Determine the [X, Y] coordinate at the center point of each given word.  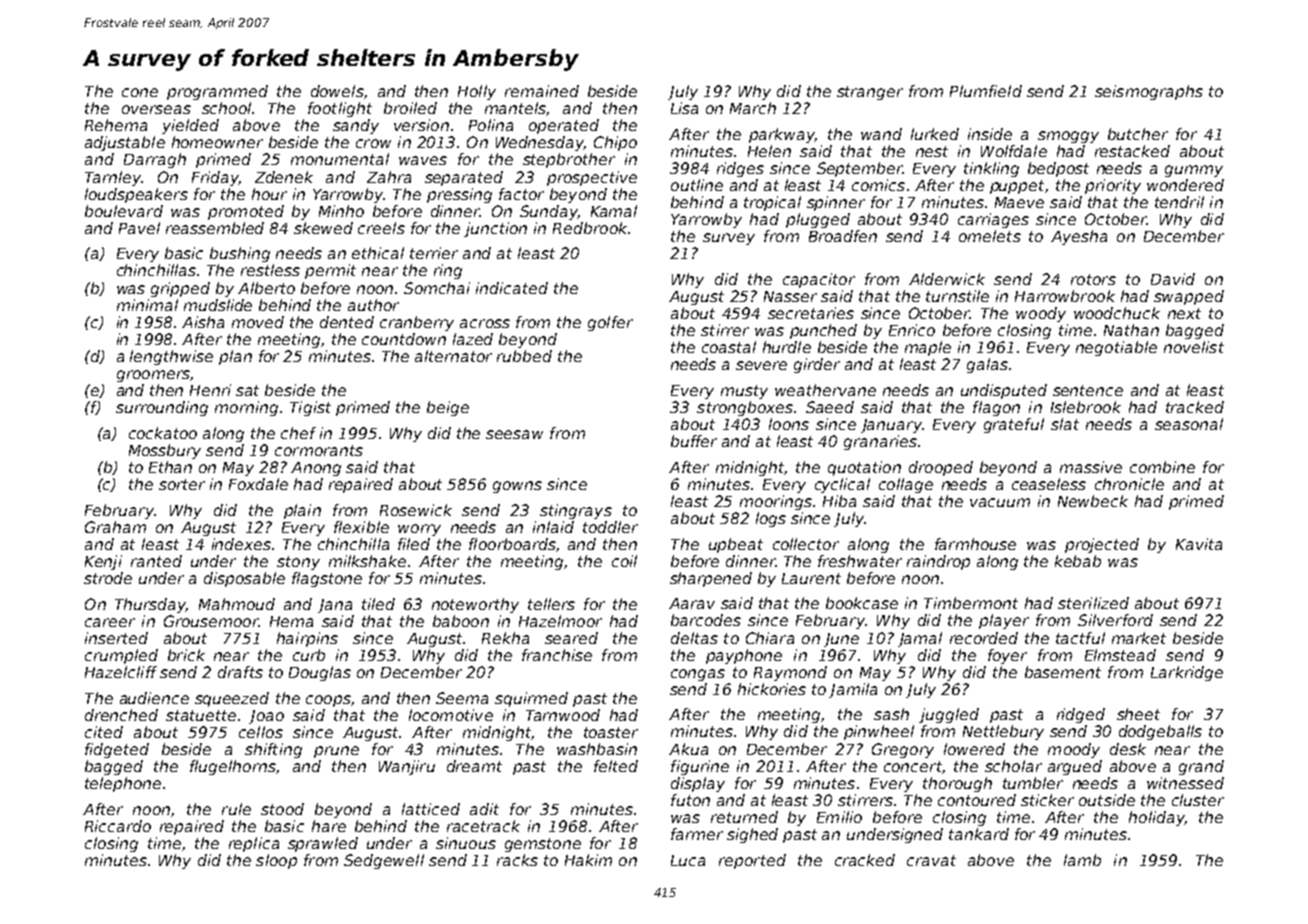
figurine [700, 767]
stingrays [576, 511]
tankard [979, 834]
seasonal [1189, 424]
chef [298, 433]
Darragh [155, 160]
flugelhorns [233, 767]
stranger [870, 93]
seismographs [1149, 92]
